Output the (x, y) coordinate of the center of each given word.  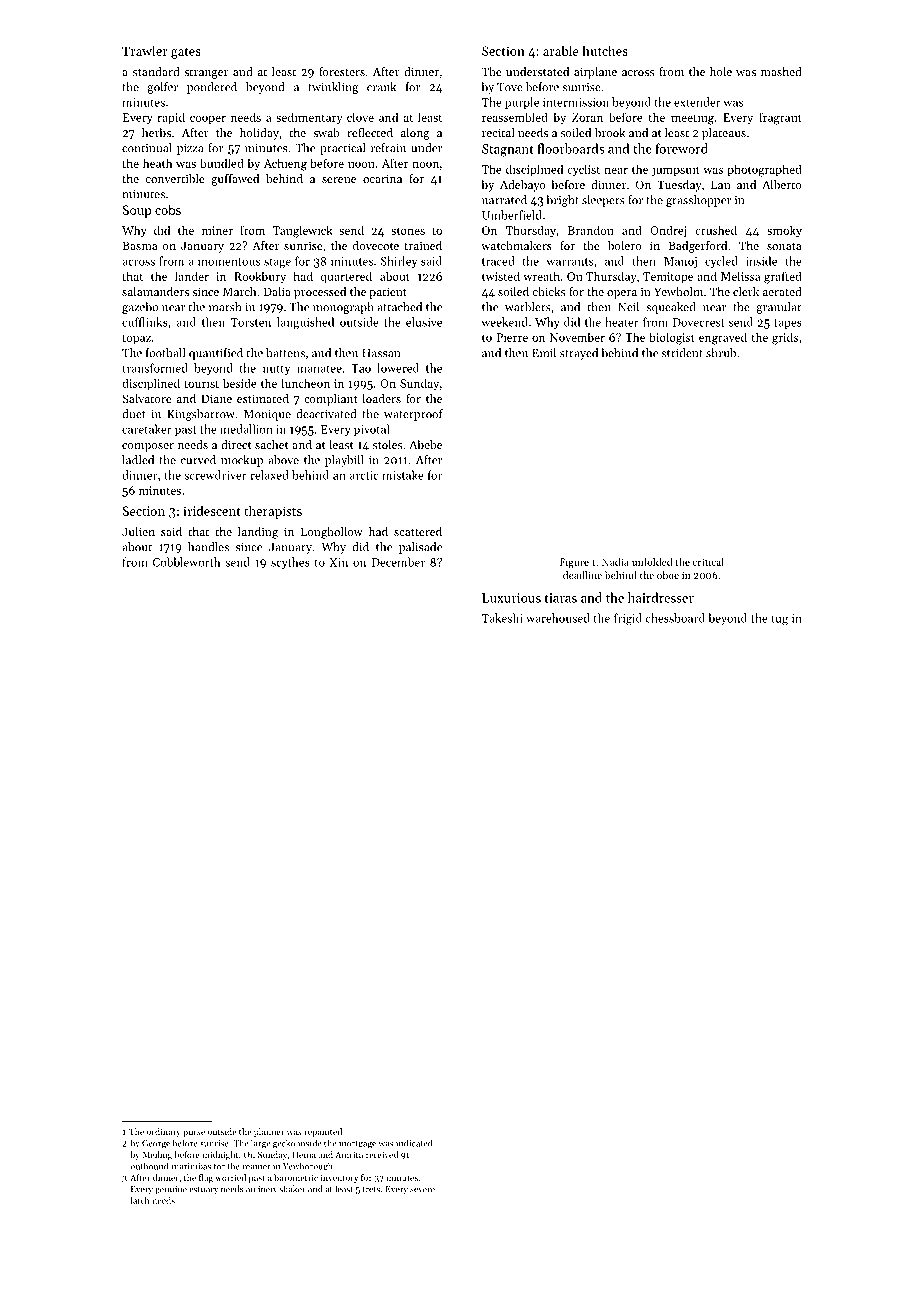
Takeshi (502, 618)
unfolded (652, 562)
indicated (414, 1143)
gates (186, 53)
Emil (544, 353)
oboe (668, 575)
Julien (138, 531)
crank (381, 87)
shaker (292, 1189)
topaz (136, 339)
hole (721, 71)
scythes (290, 563)
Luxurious (511, 598)
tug (779, 620)
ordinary (164, 1132)
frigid (628, 619)
